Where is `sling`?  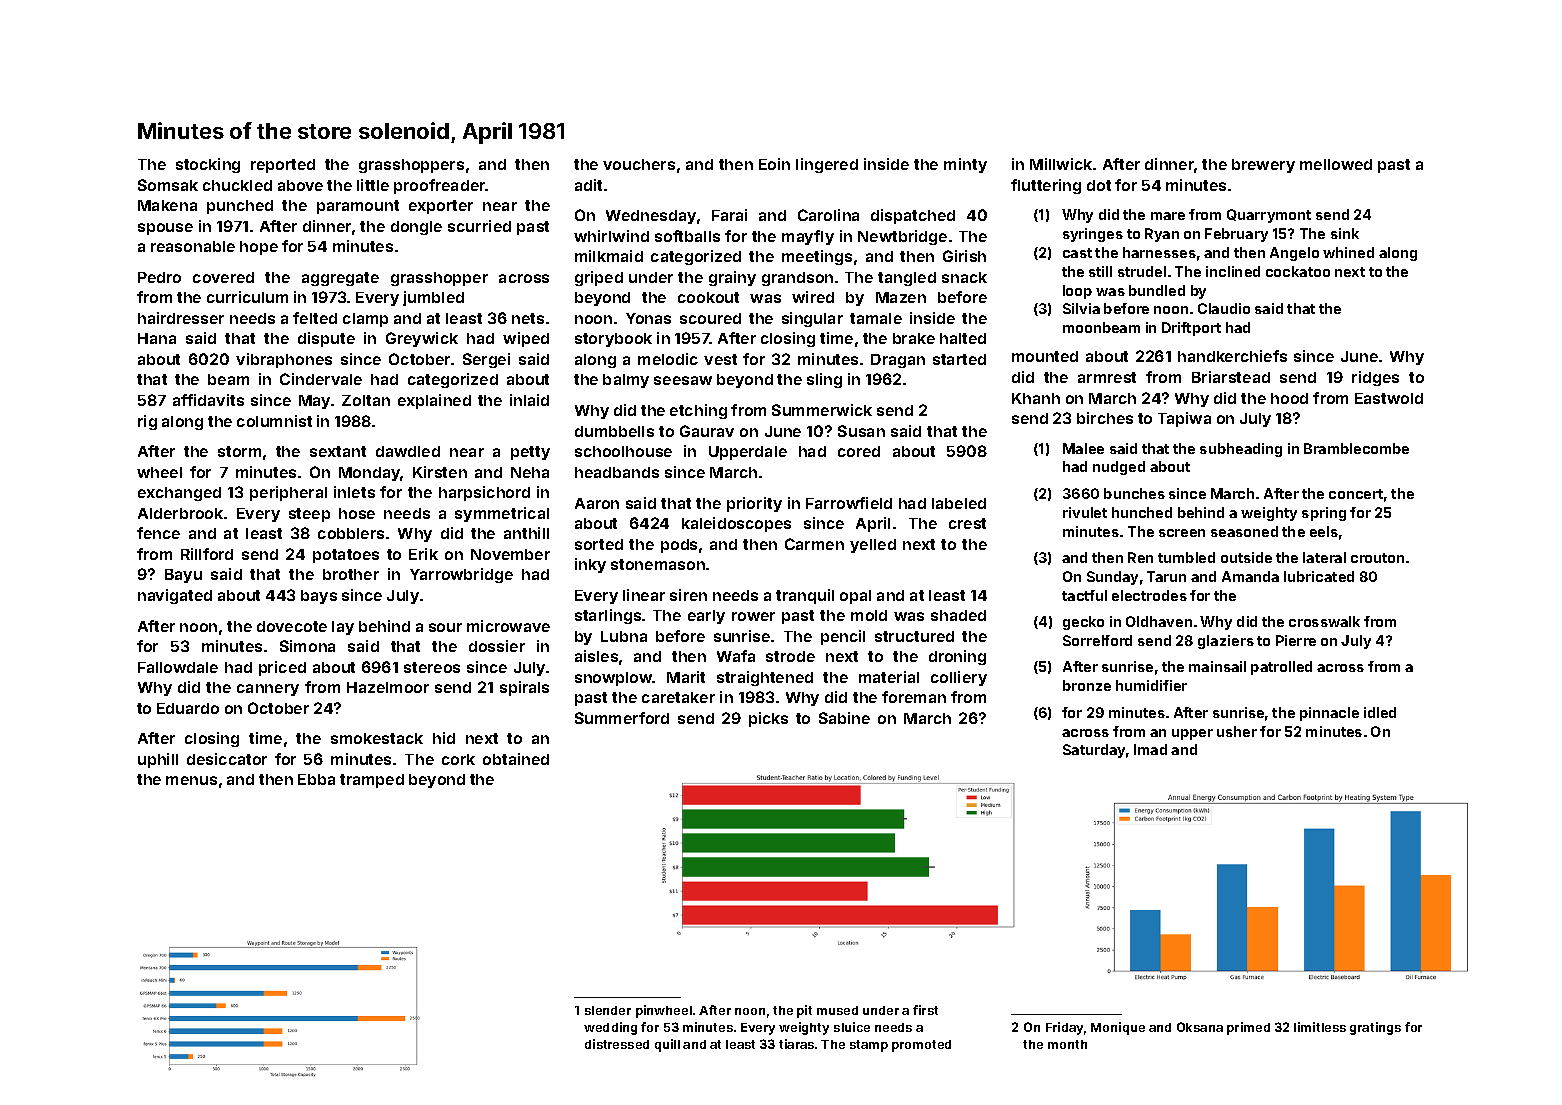 sling is located at coordinates (824, 380).
